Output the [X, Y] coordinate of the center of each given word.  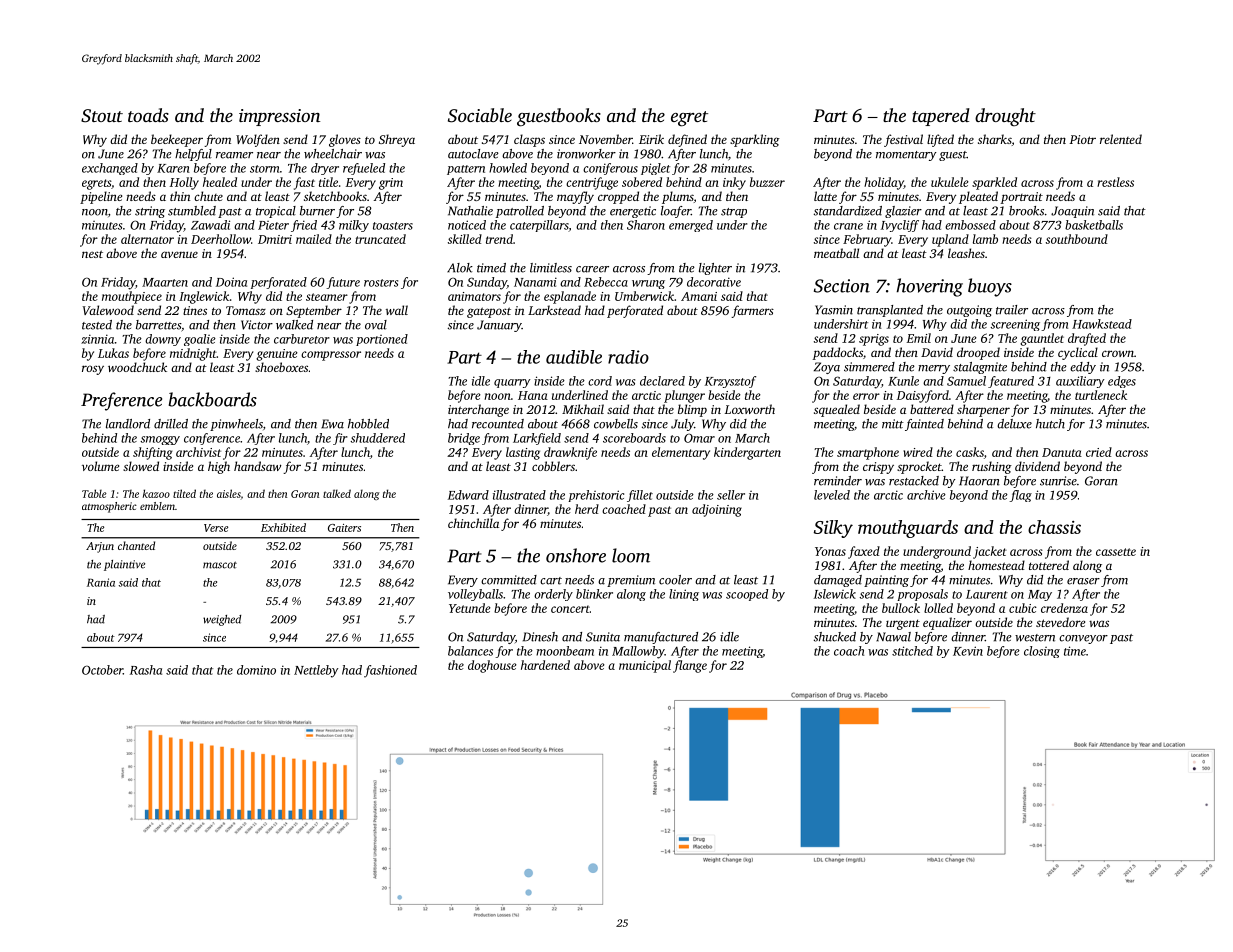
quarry [512, 383]
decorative [714, 282]
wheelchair [333, 154]
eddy [1083, 368]
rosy [93, 370]
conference [212, 439]
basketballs [1094, 225]
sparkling [755, 140]
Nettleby [316, 671]
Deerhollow [221, 239]
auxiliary [1080, 382]
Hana [533, 395]
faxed [864, 552]
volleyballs [475, 595]
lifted [940, 140]
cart [551, 581]
